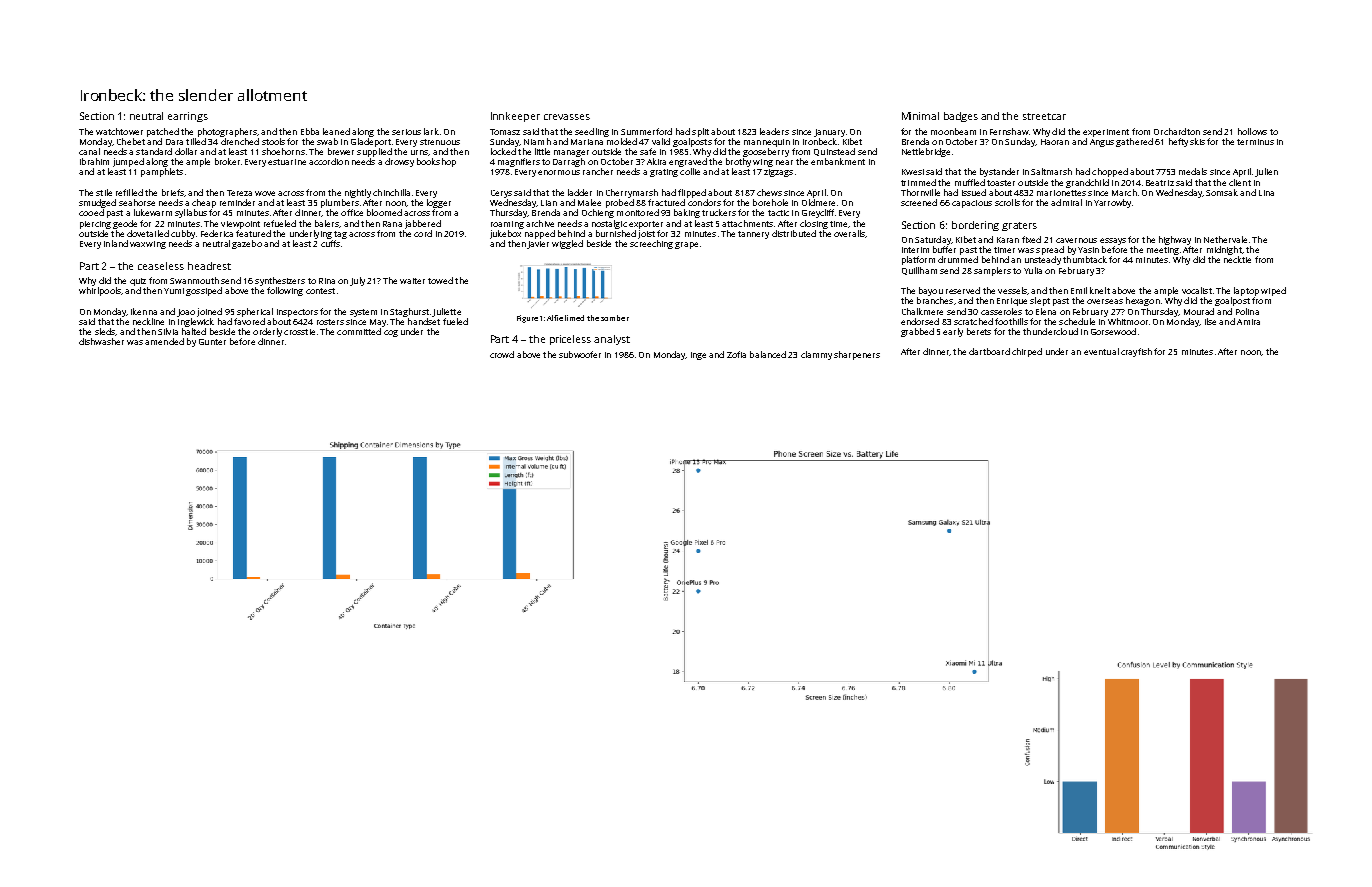 This screenshot has width=1372, height=887. Describe the element at coordinates (567, 117) in the screenshot. I see `crevasses` at that location.
